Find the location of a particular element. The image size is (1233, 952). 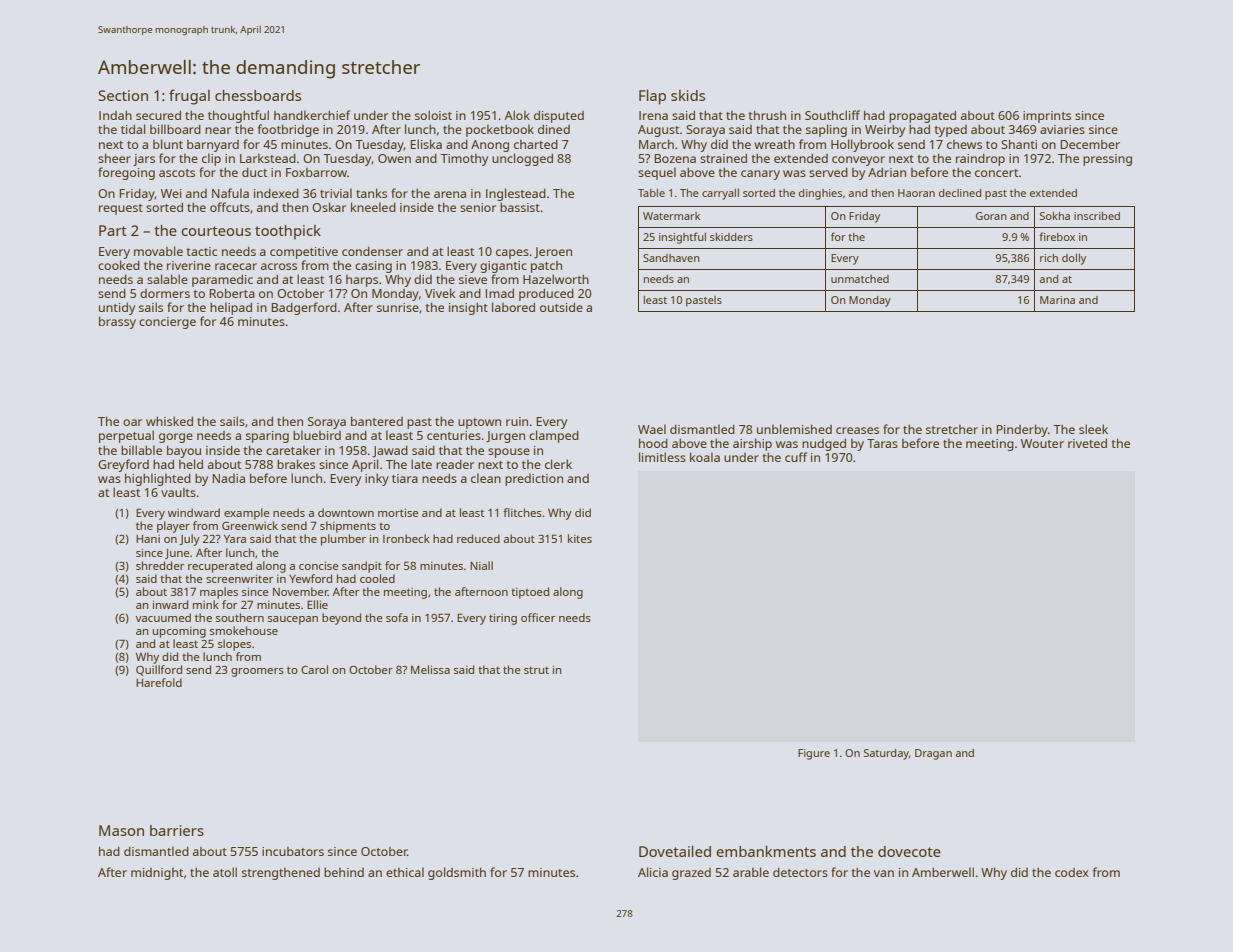

clerk is located at coordinates (558, 464).
